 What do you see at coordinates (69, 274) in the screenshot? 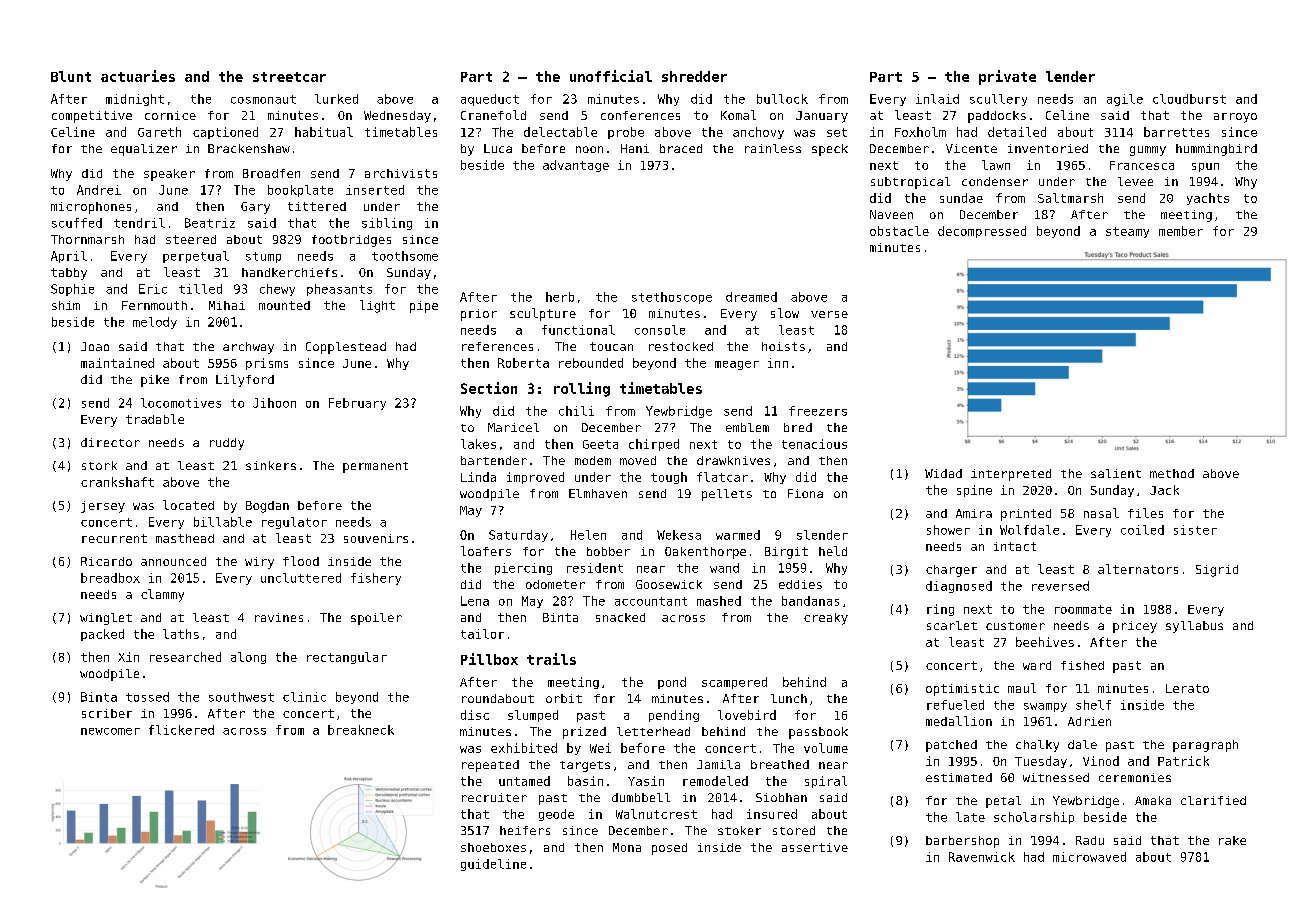
I see `tabby` at bounding box center [69, 274].
